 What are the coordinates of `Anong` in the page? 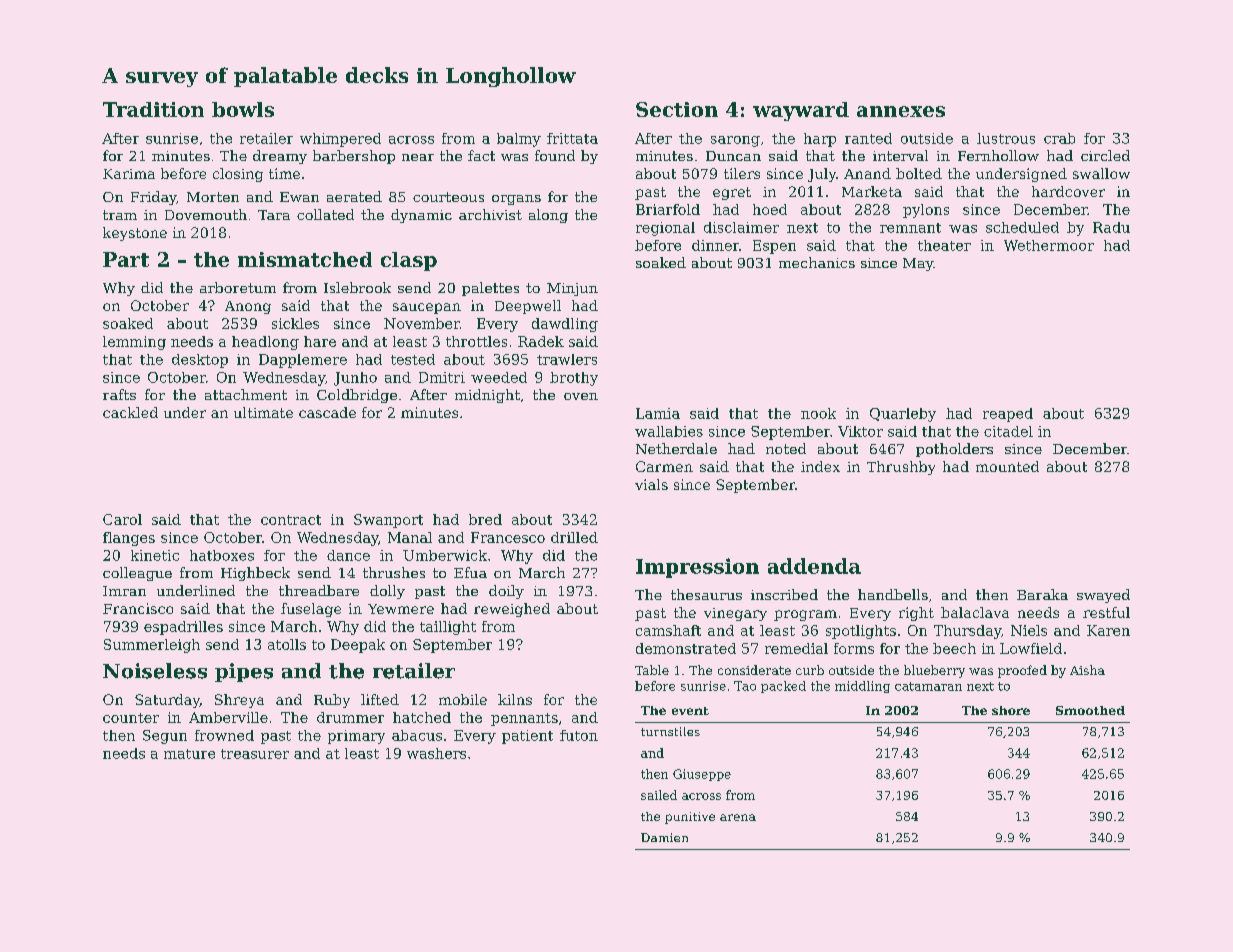 It's located at (248, 307).
